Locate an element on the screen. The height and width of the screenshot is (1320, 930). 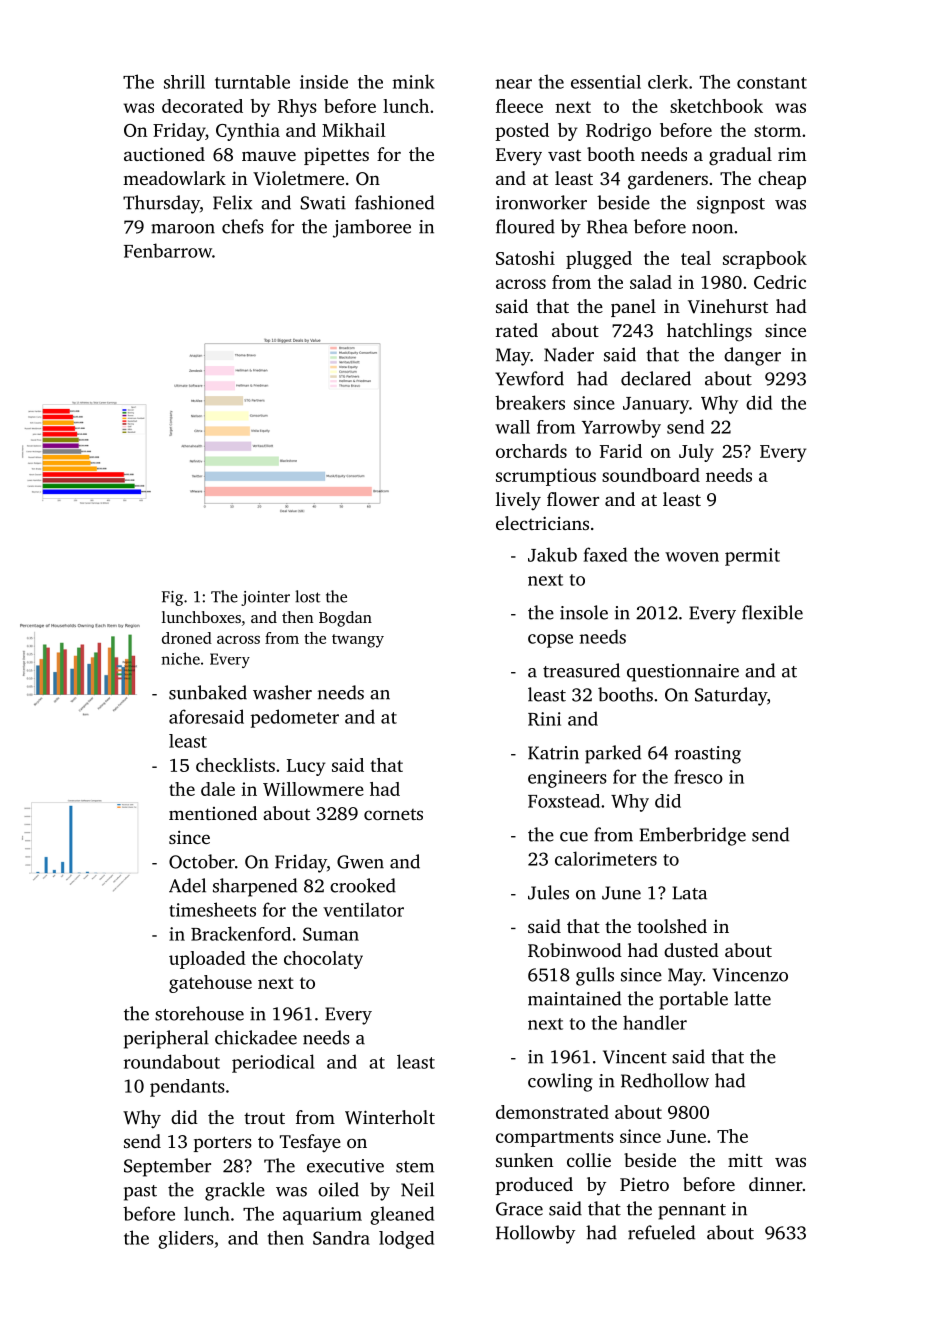
Felix is located at coordinates (232, 202).
